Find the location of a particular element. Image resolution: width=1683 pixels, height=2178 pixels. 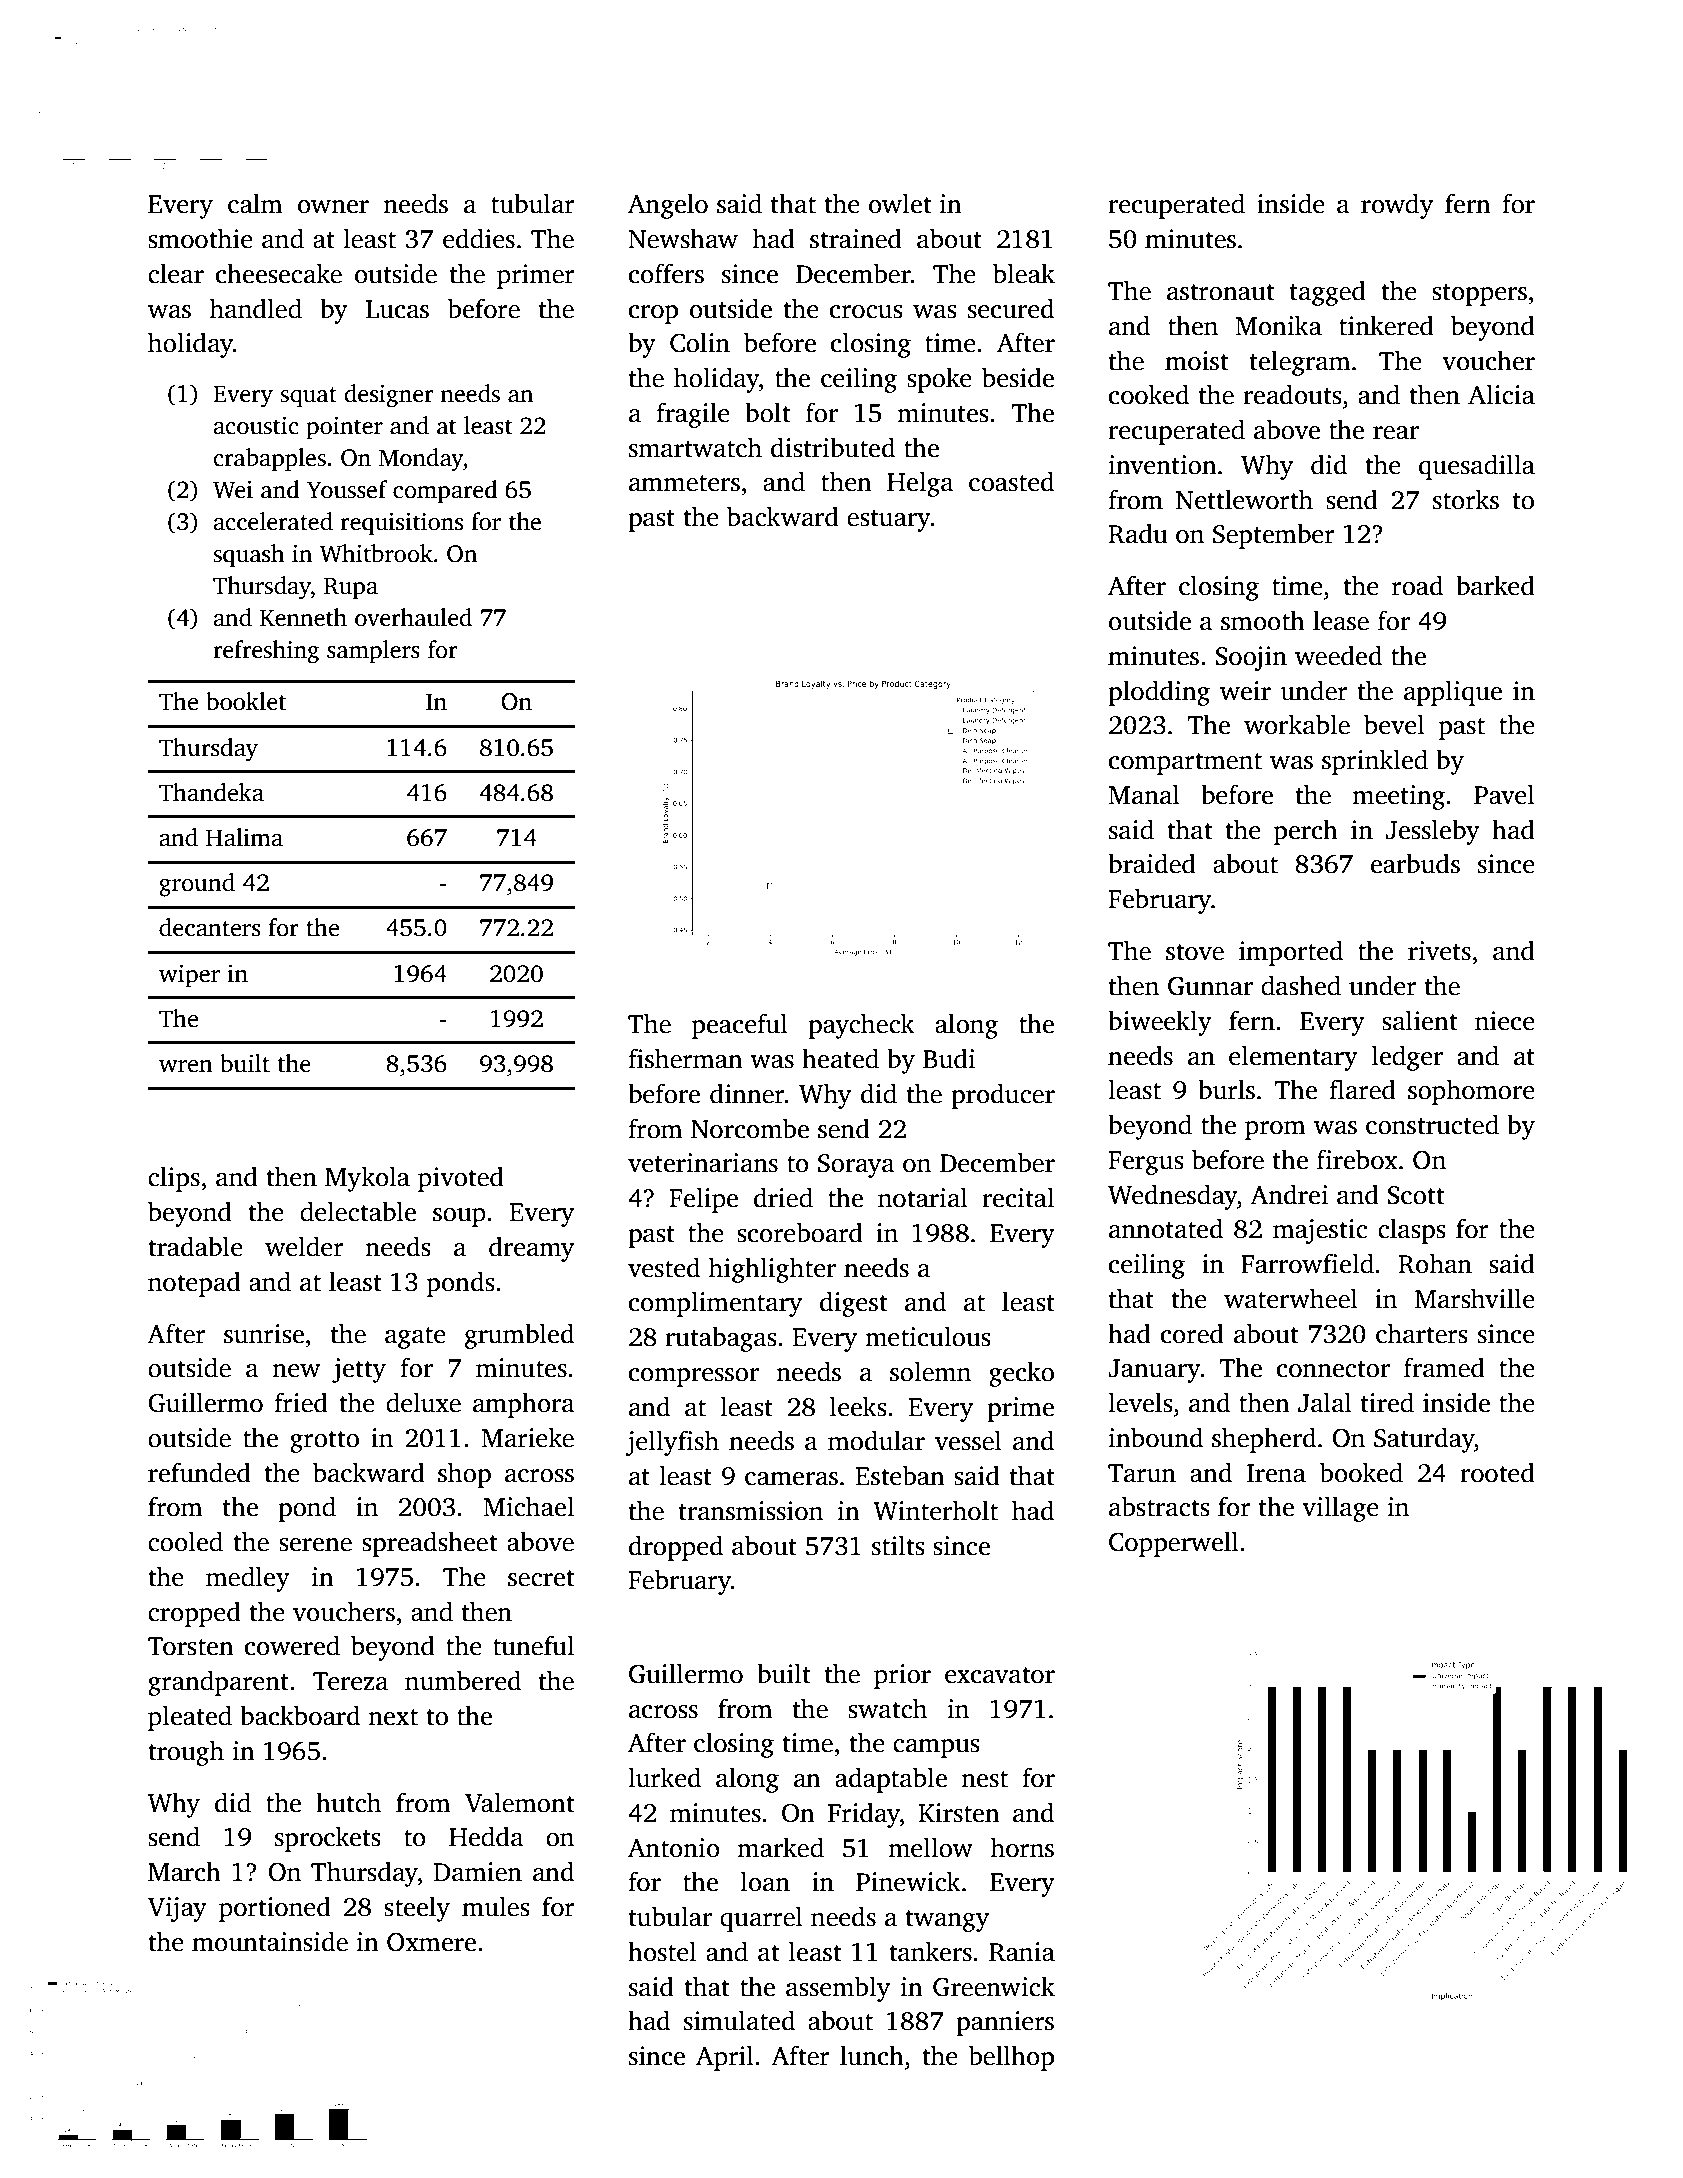

trough is located at coordinates (186, 1753).
